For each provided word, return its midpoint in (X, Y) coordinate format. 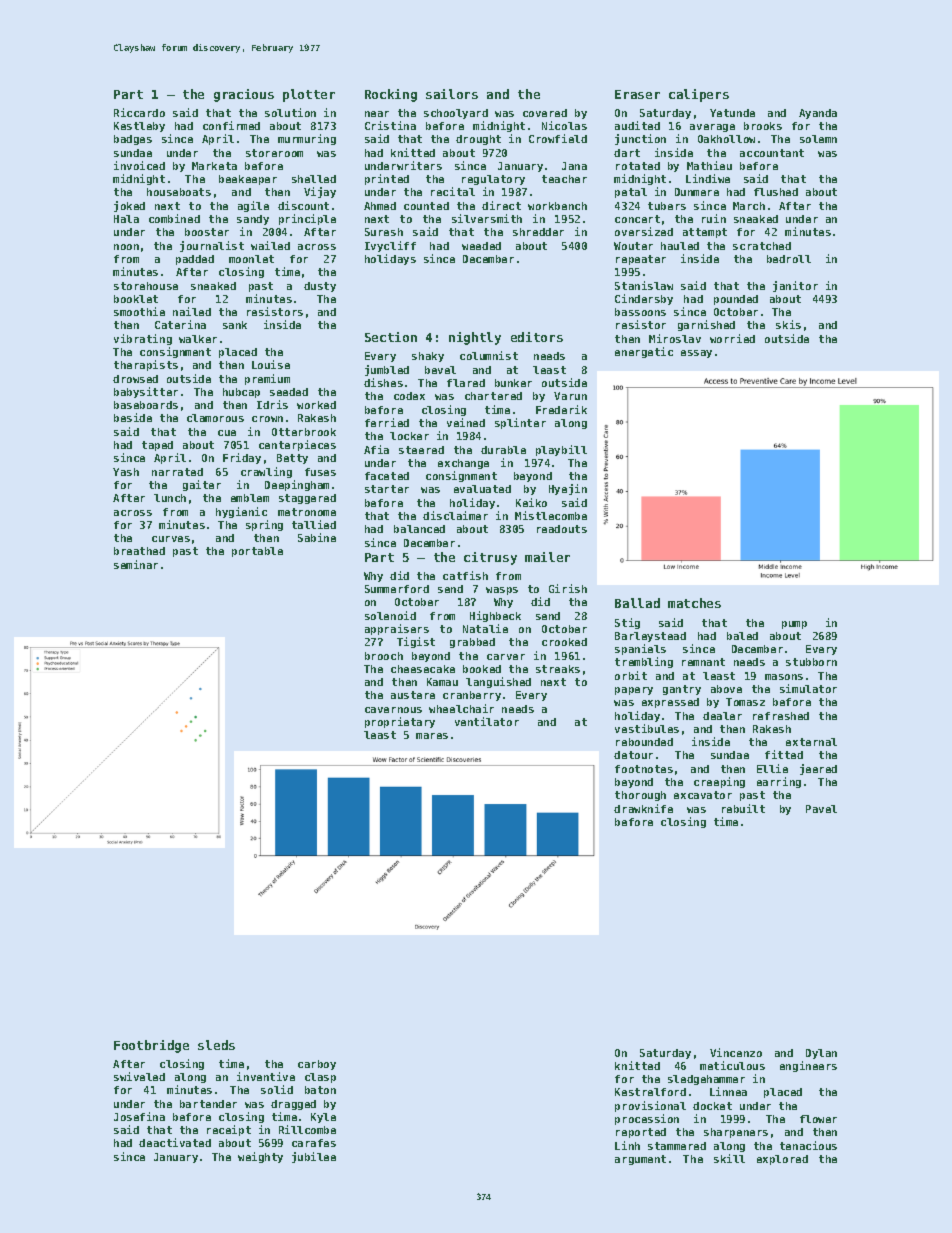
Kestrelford (650, 1092)
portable (257, 552)
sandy (253, 220)
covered (545, 113)
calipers (699, 95)
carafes (314, 1143)
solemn (818, 139)
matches (694, 603)
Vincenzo (736, 1052)
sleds (216, 1045)
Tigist (416, 642)
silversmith (487, 218)
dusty (320, 287)
